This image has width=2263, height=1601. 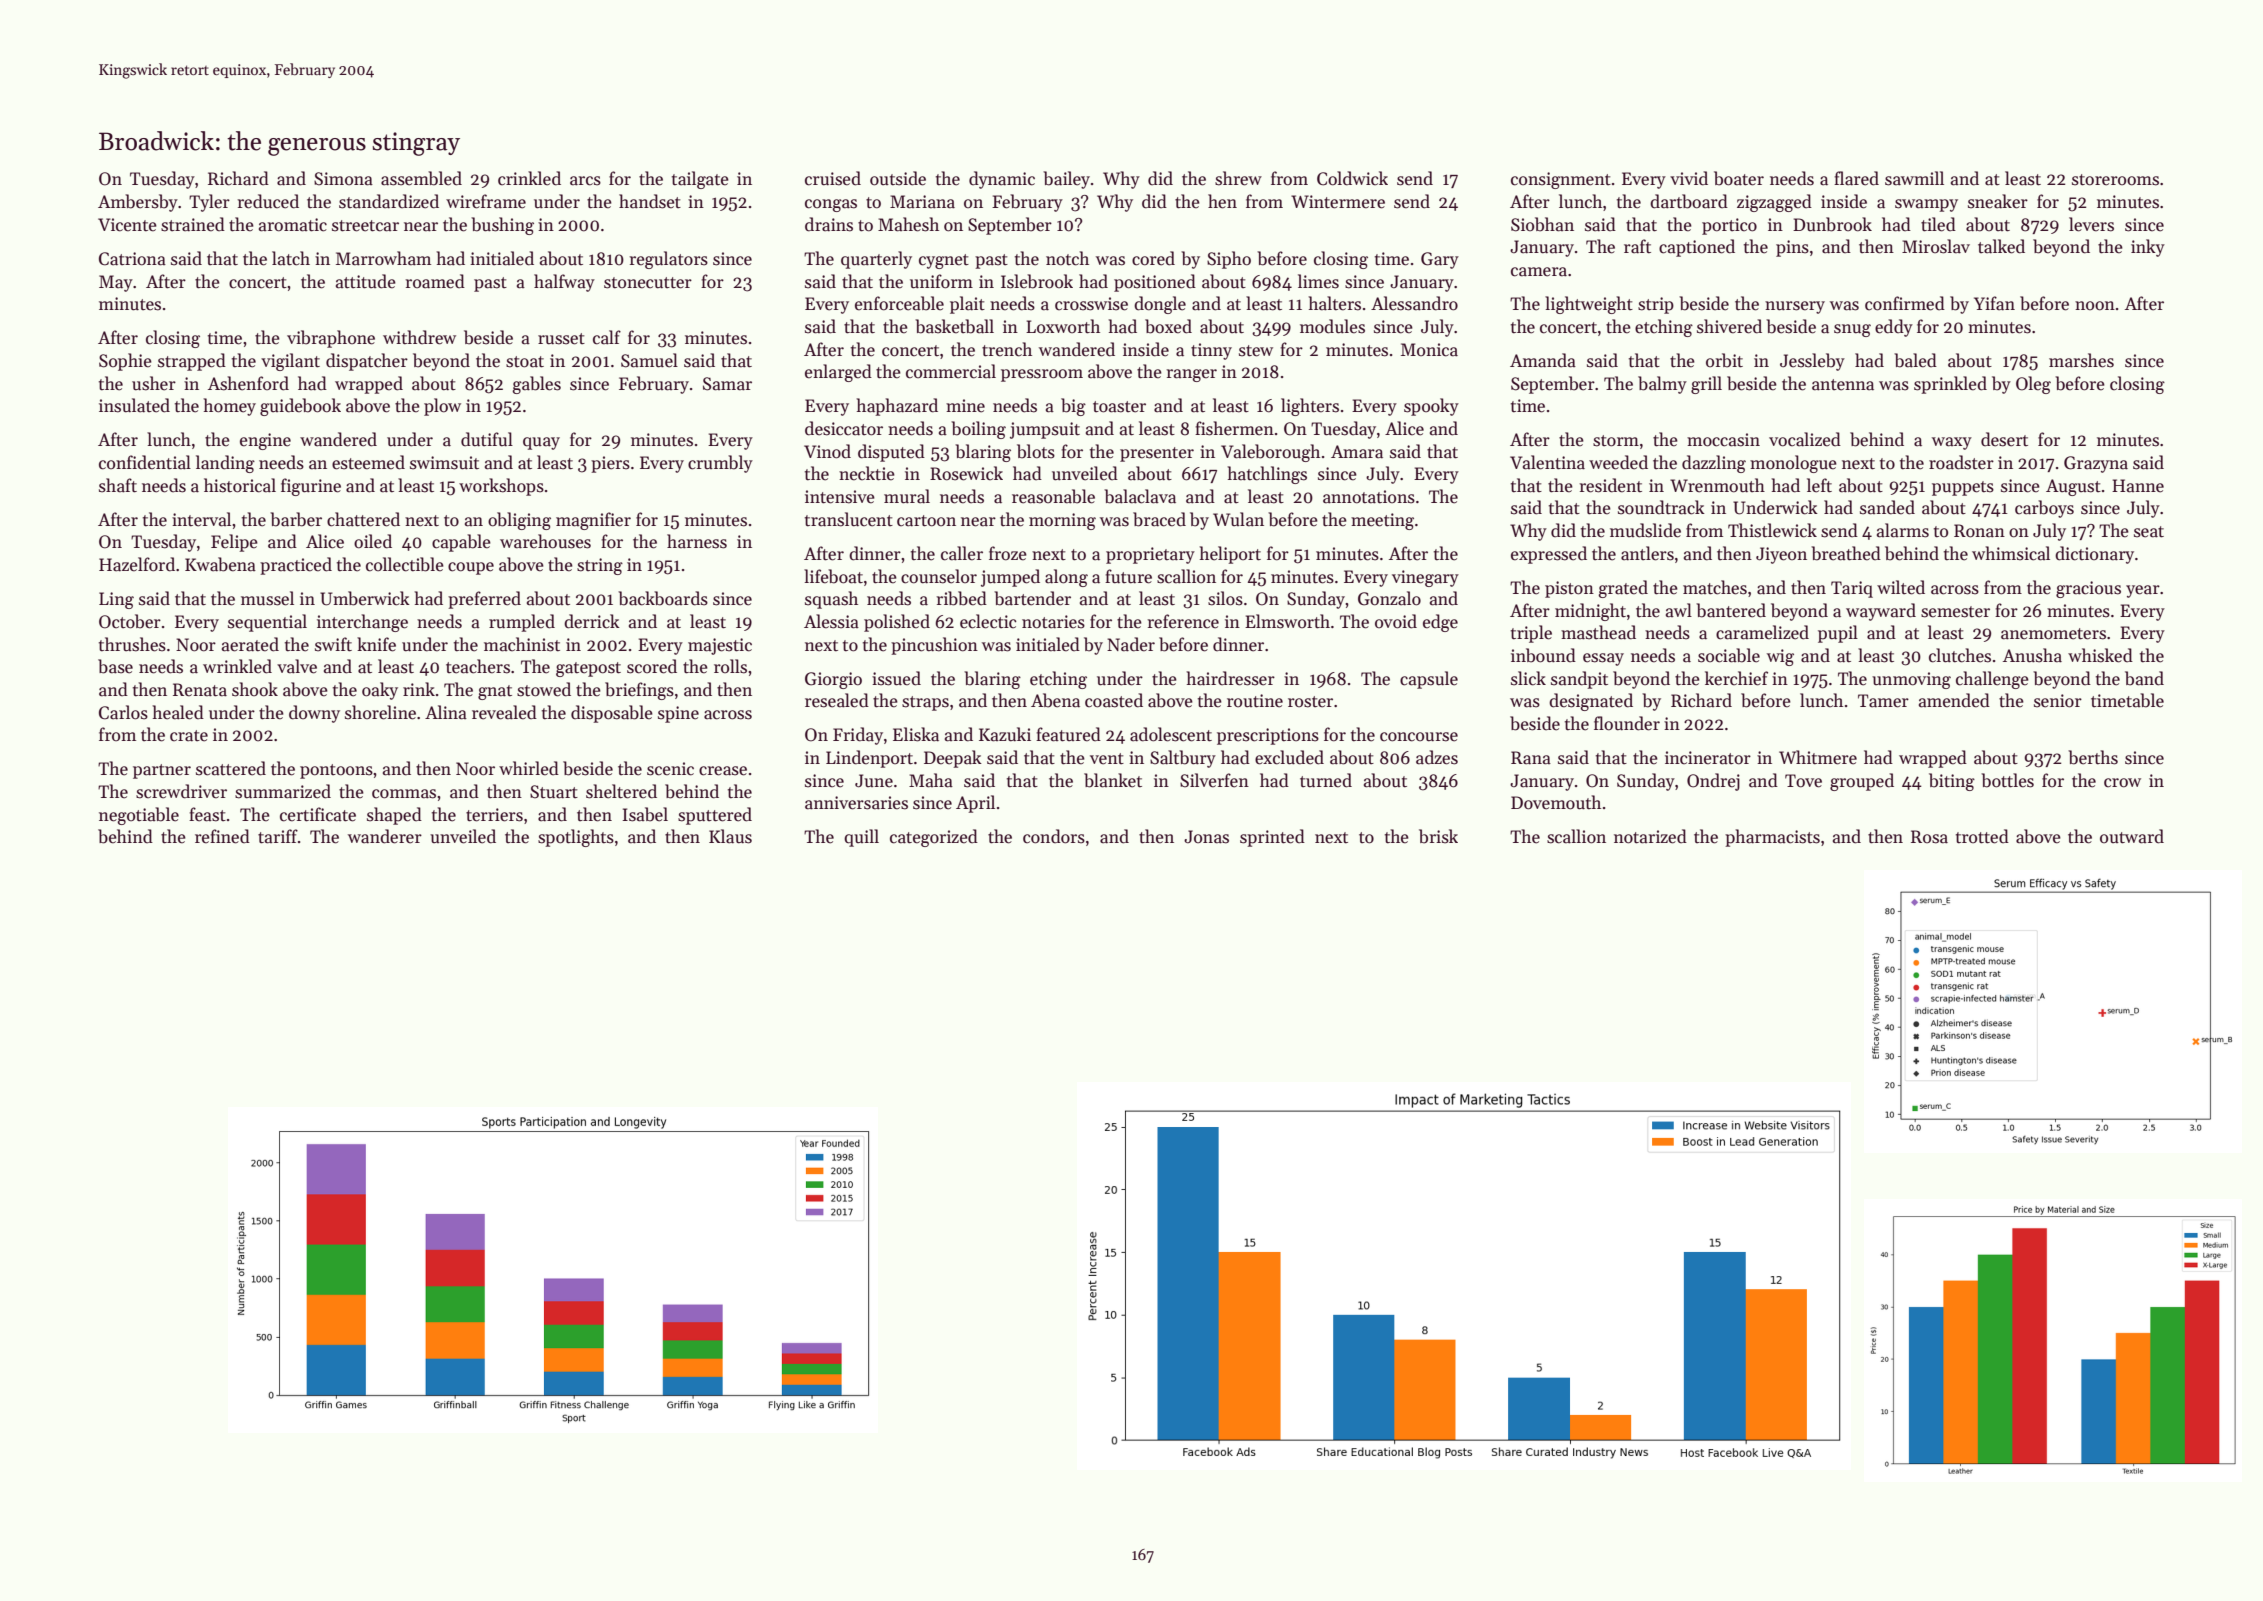 What do you see at coordinates (849, 519) in the image?
I see `translucent` at bounding box center [849, 519].
